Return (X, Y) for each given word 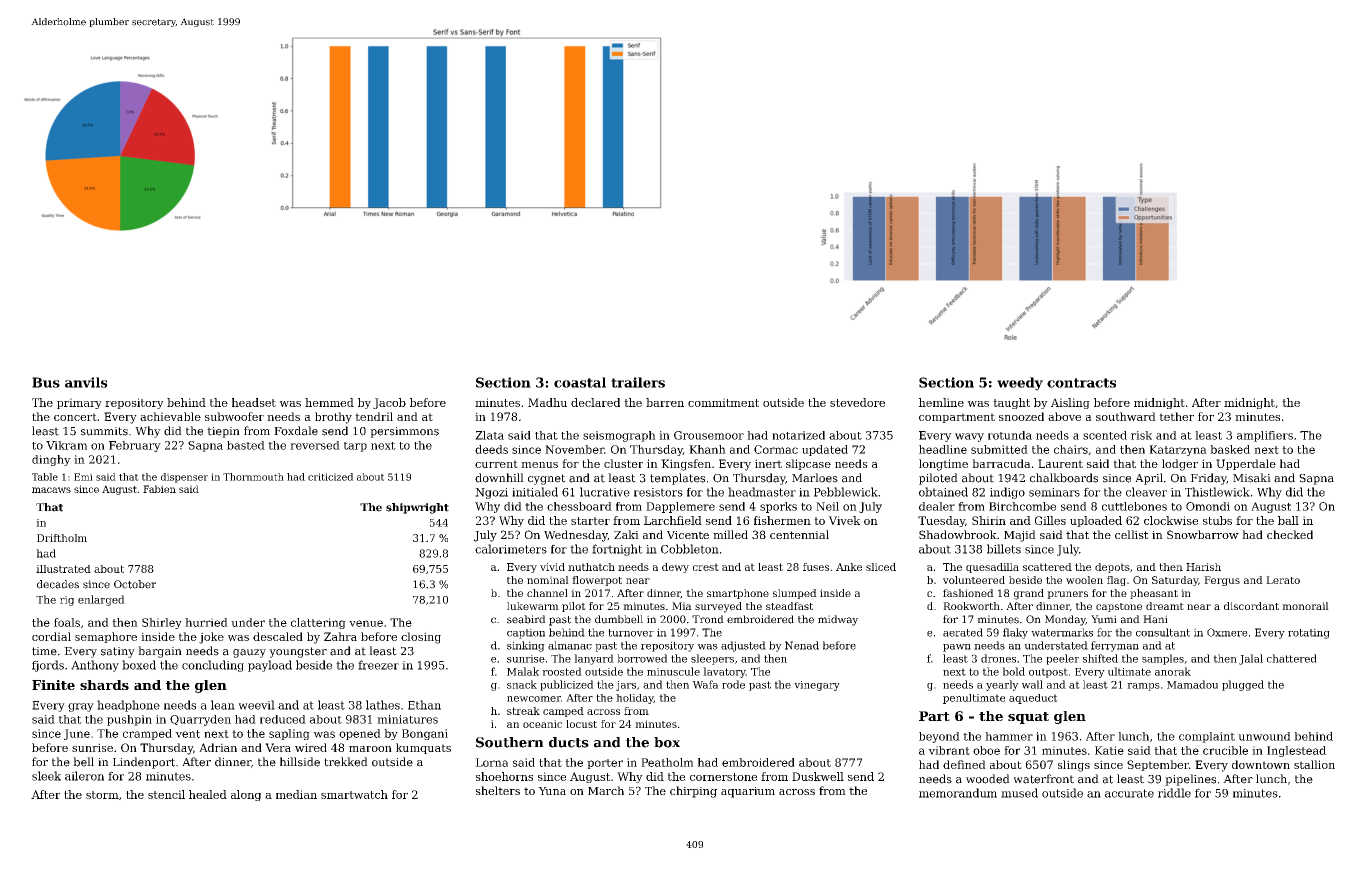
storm (102, 795)
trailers (638, 382)
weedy (1020, 384)
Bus (46, 382)
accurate (1129, 793)
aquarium (748, 792)
